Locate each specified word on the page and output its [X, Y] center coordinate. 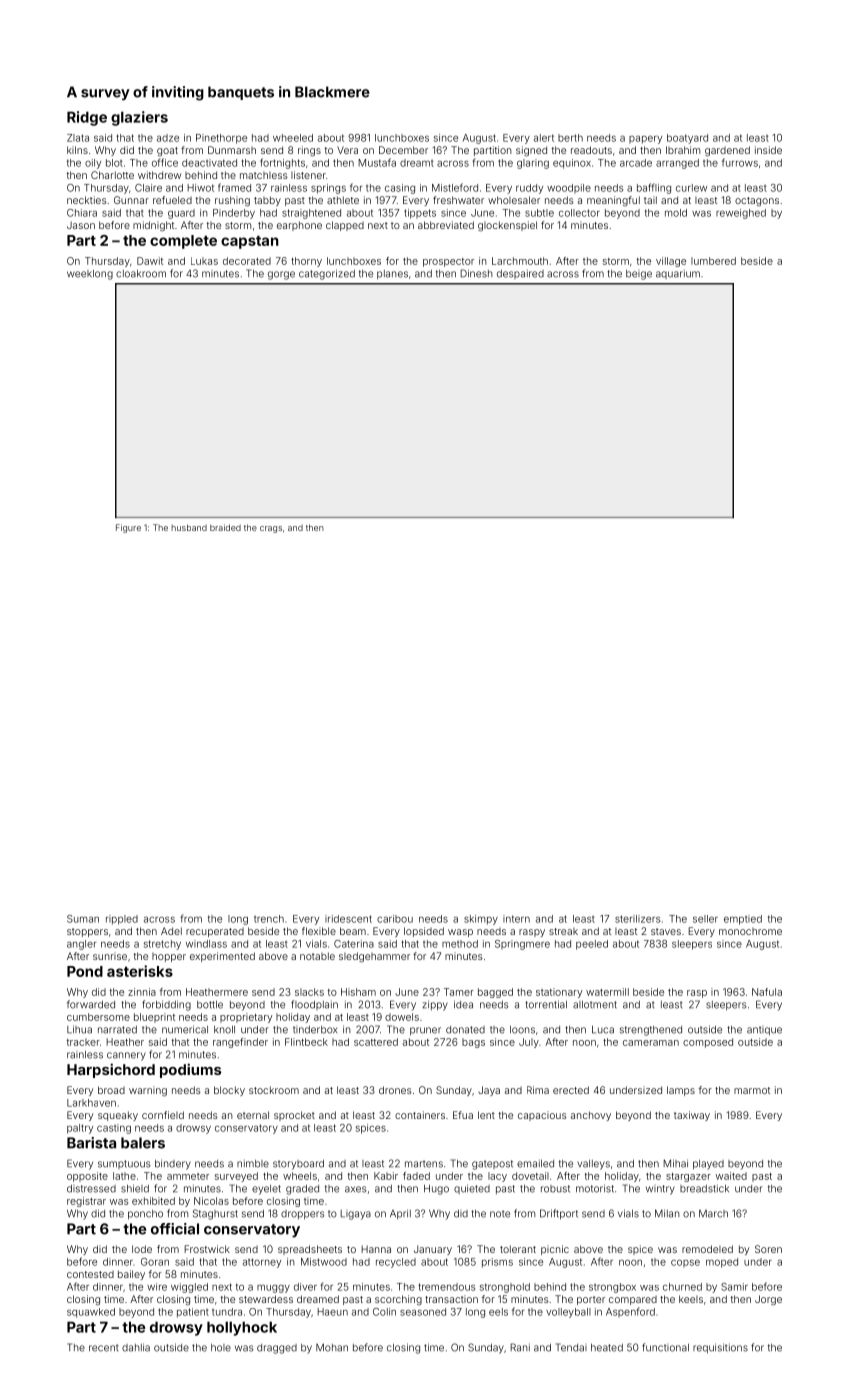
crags [271, 529]
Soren [768, 1249]
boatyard [687, 139]
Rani [520, 1347]
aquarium [678, 274]
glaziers [139, 118]
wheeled [293, 138]
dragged [277, 1349]
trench [269, 919]
